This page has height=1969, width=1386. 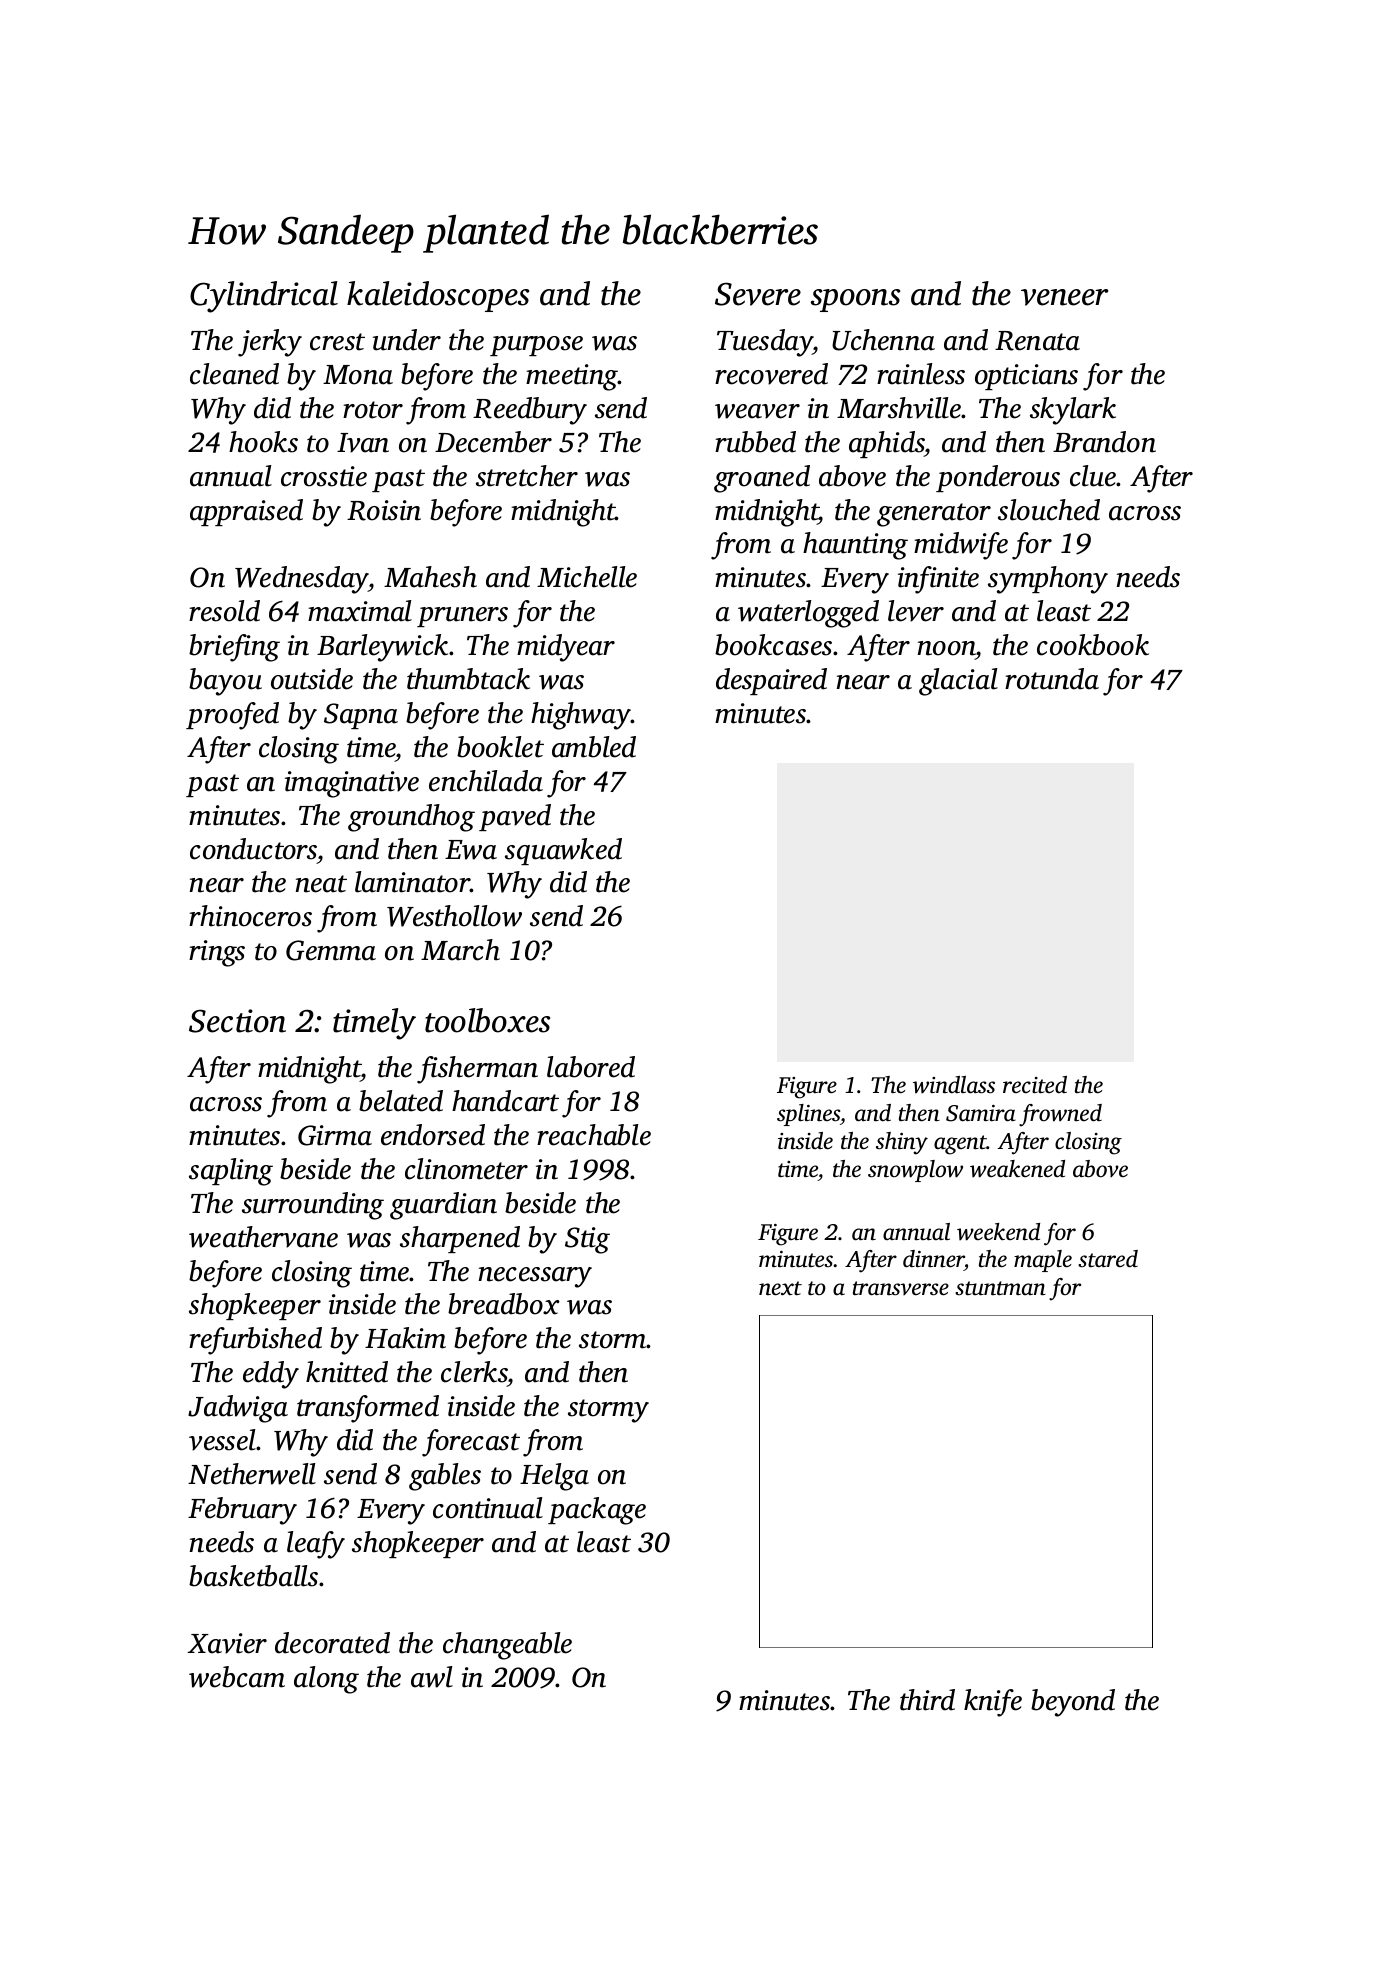 I want to click on cleaned, so click(x=234, y=374).
